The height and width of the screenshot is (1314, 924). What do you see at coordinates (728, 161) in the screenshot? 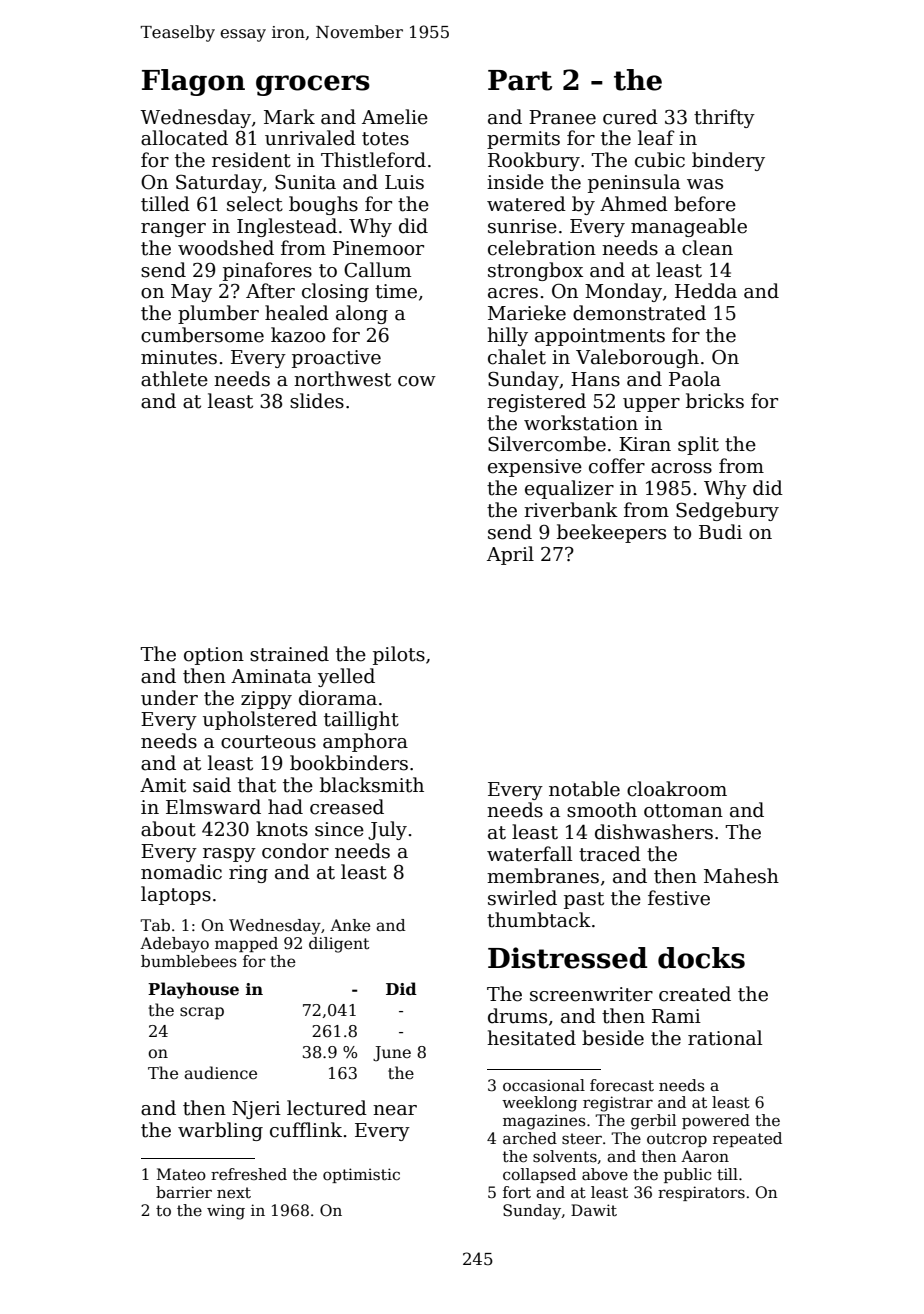
I see `bindery` at bounding box center [728, 161].
